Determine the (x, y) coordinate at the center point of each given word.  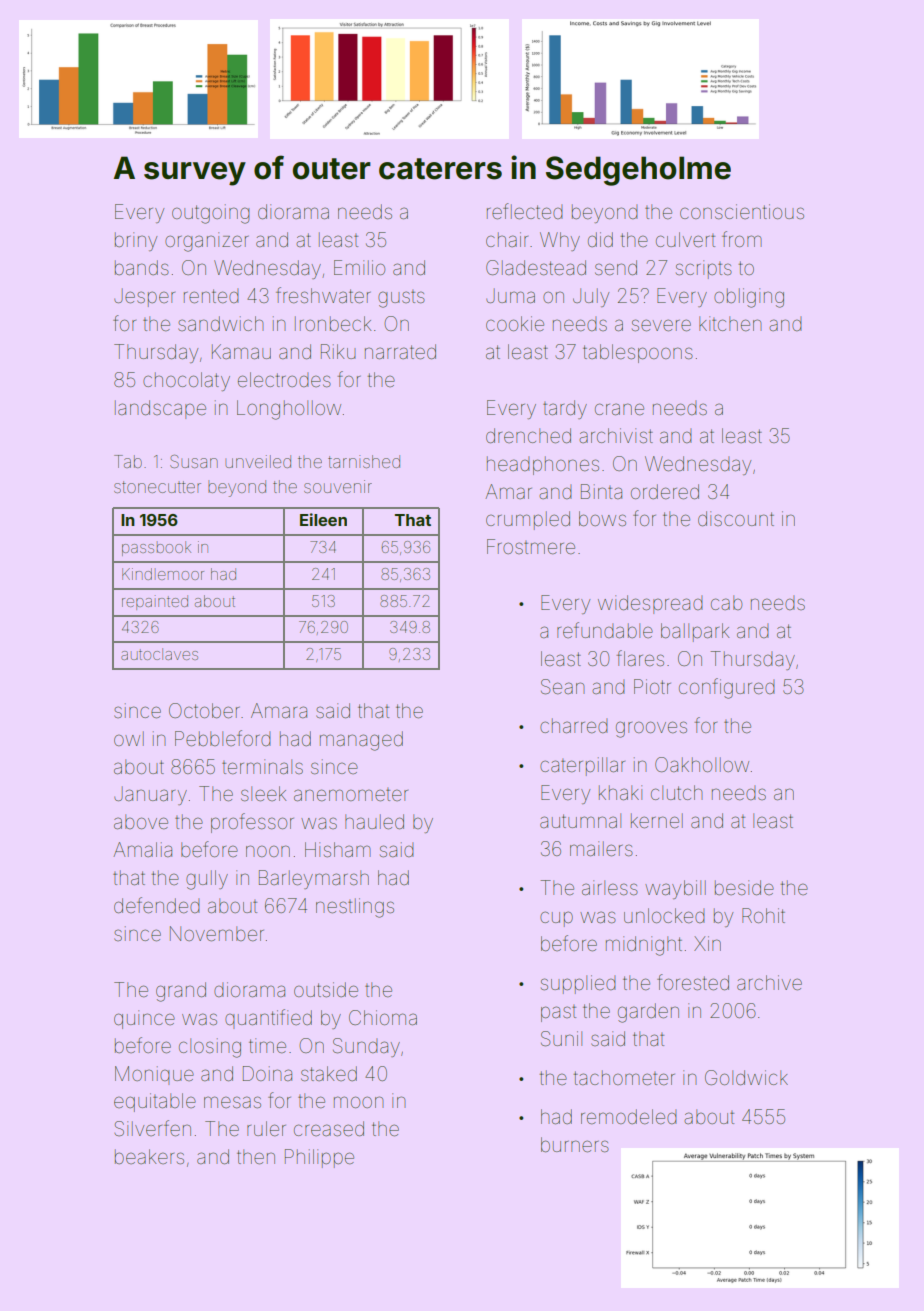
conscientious (742, 211)
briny (136, 241)
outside (326, 989)
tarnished (364, 461)
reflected (525, 211)
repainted (155, 602)
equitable (155, 1102)
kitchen (730, 323)
